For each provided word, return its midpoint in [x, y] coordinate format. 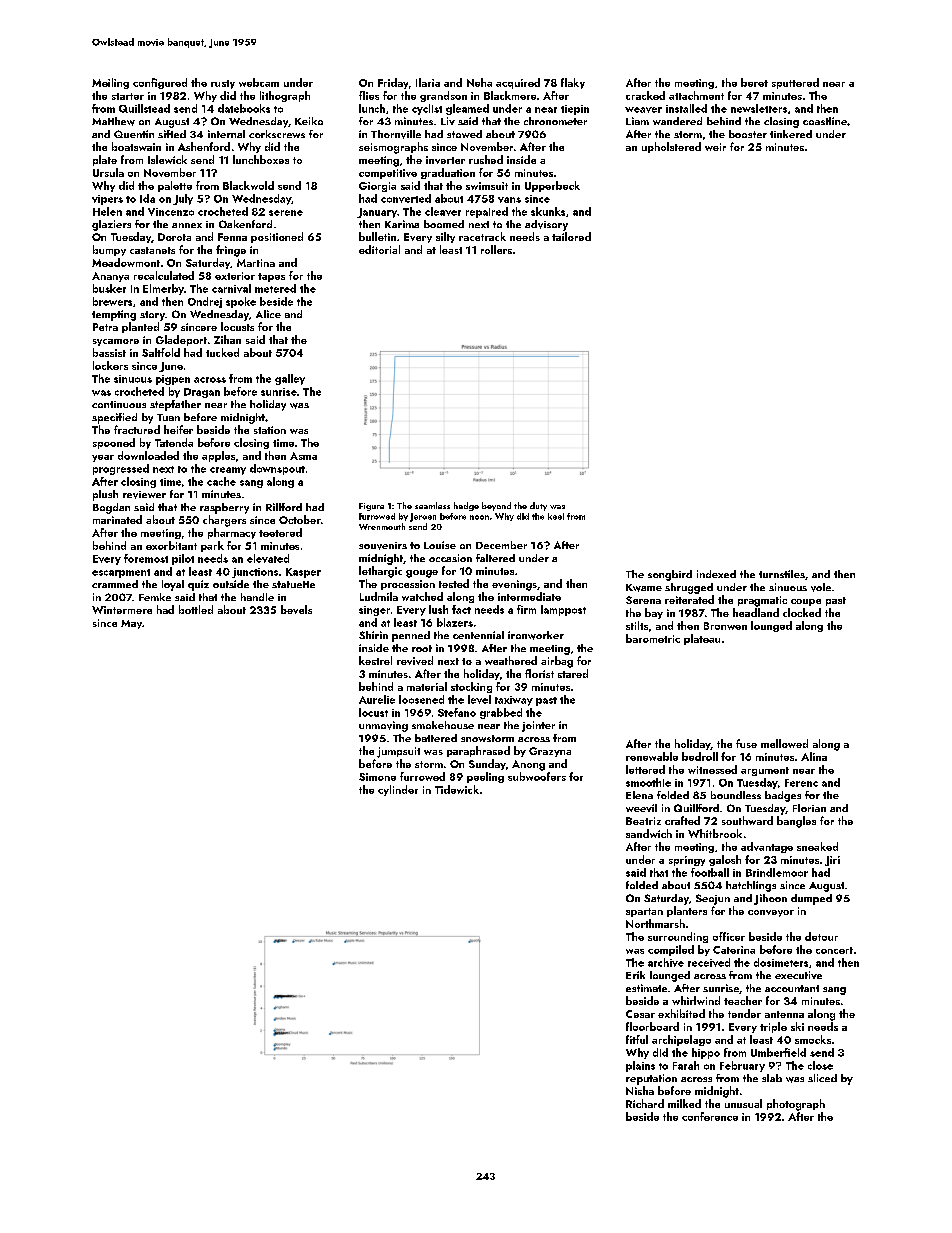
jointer [538, 726]
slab [772, 1078]
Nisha [640, 1090]
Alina [814, 756]
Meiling [110, 83]
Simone [377, 777]
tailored [571, 236]
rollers [496, 249]
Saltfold [161, 352]
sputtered [795, 83]
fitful [637, 1039]
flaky [573, 83]
